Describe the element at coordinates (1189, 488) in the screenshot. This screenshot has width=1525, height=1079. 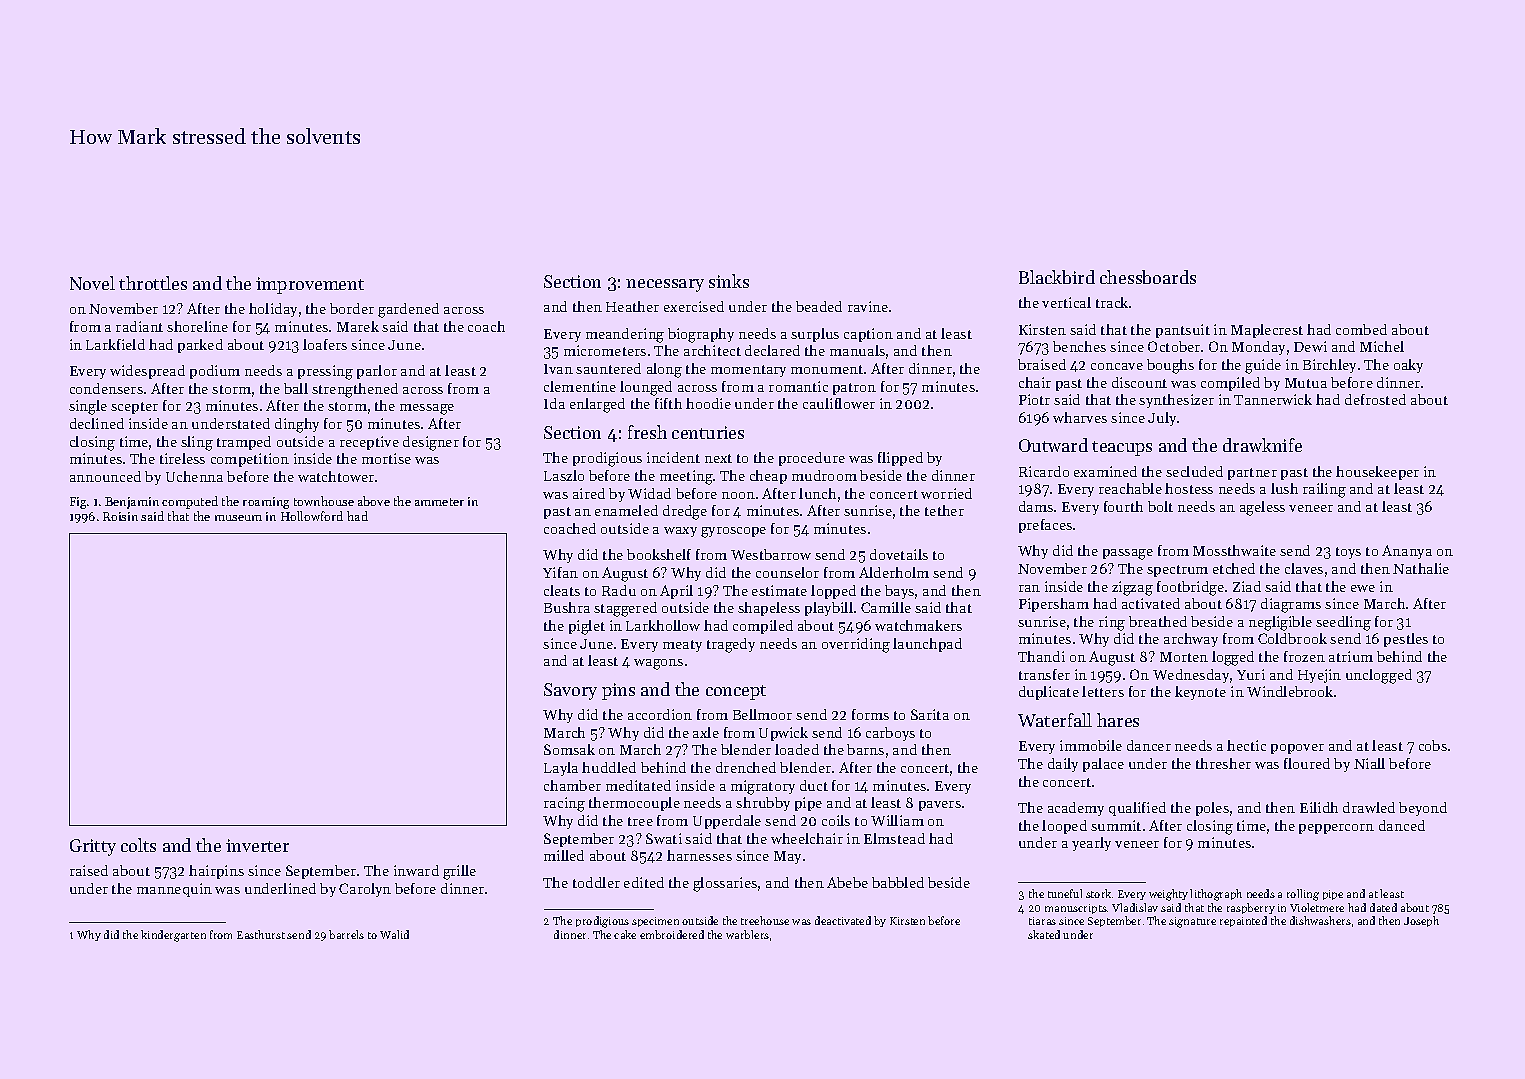
I see `hostess` at that location.
